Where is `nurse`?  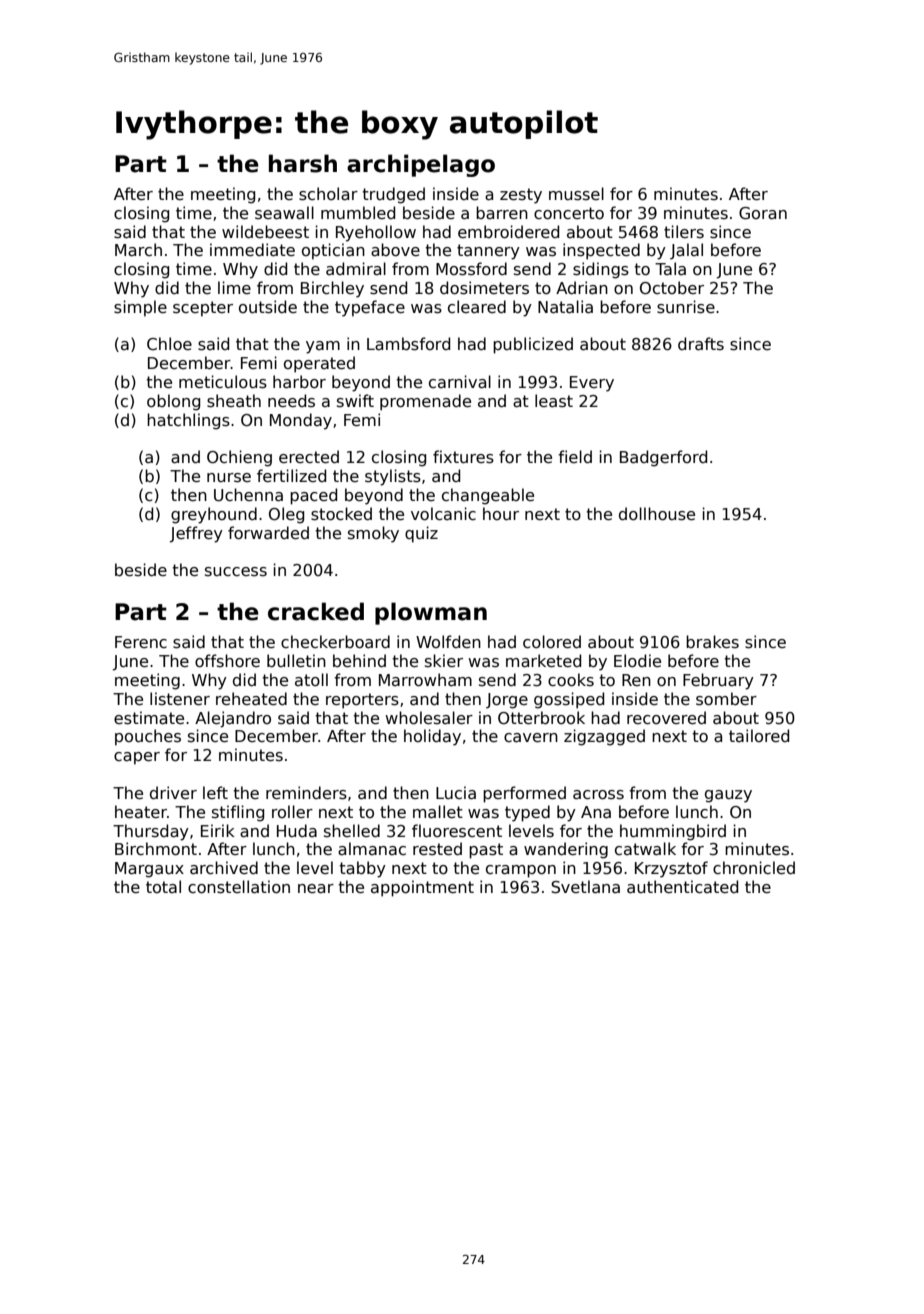
nurse is located at coordinates (229, 478).
